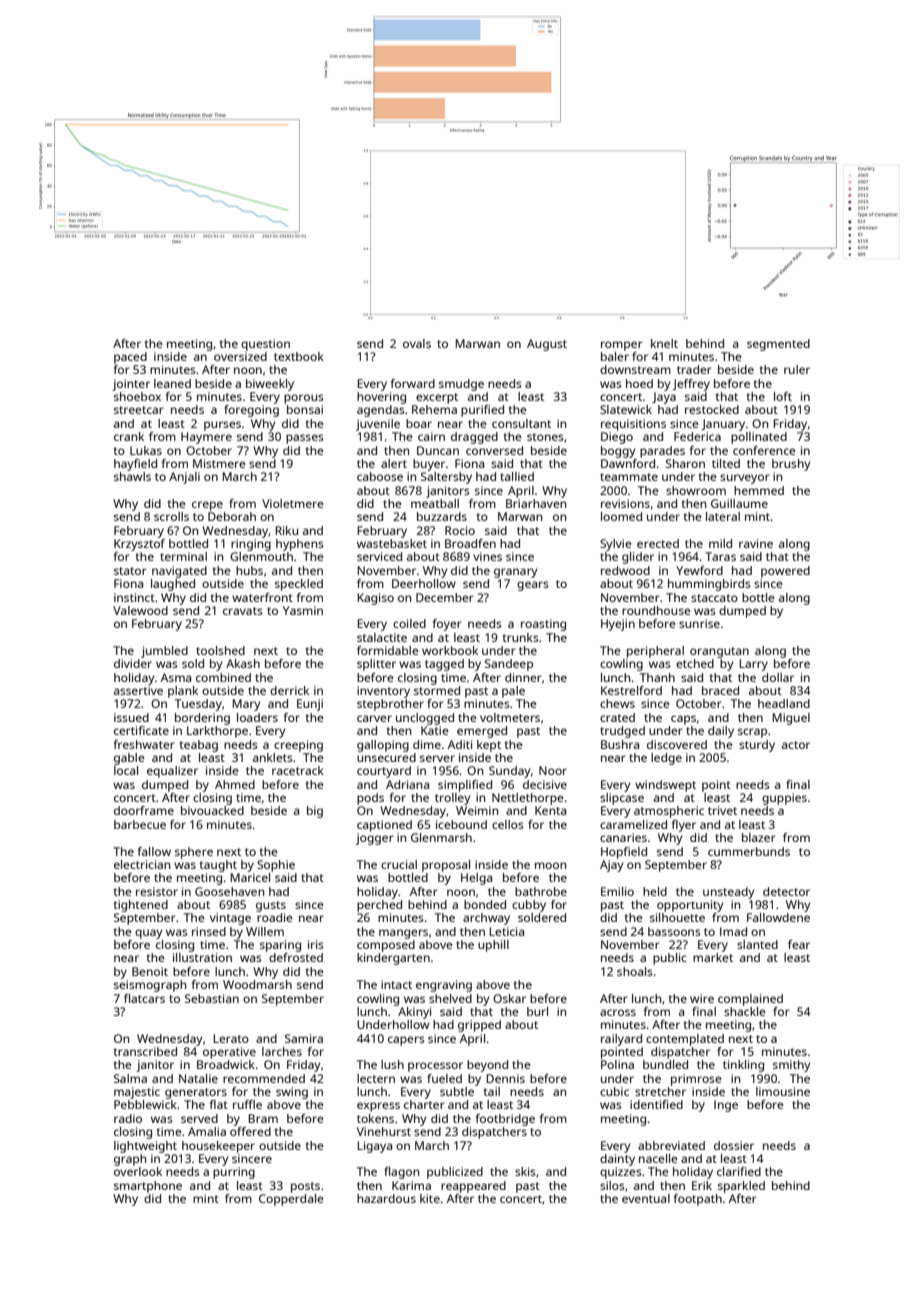  I want to click on guppies, so click(784, 799).
